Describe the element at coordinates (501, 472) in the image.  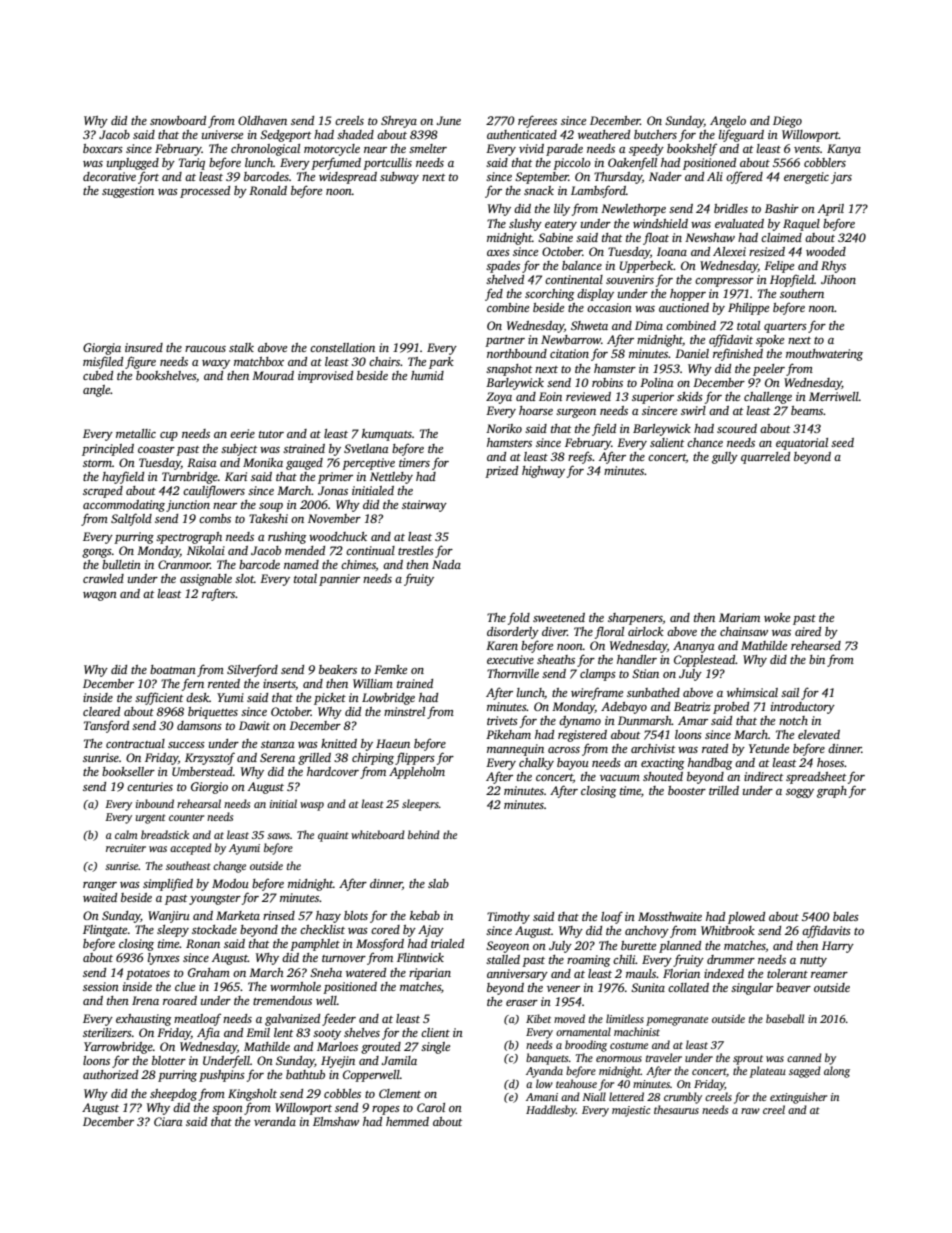
I see `prized` at that location.
